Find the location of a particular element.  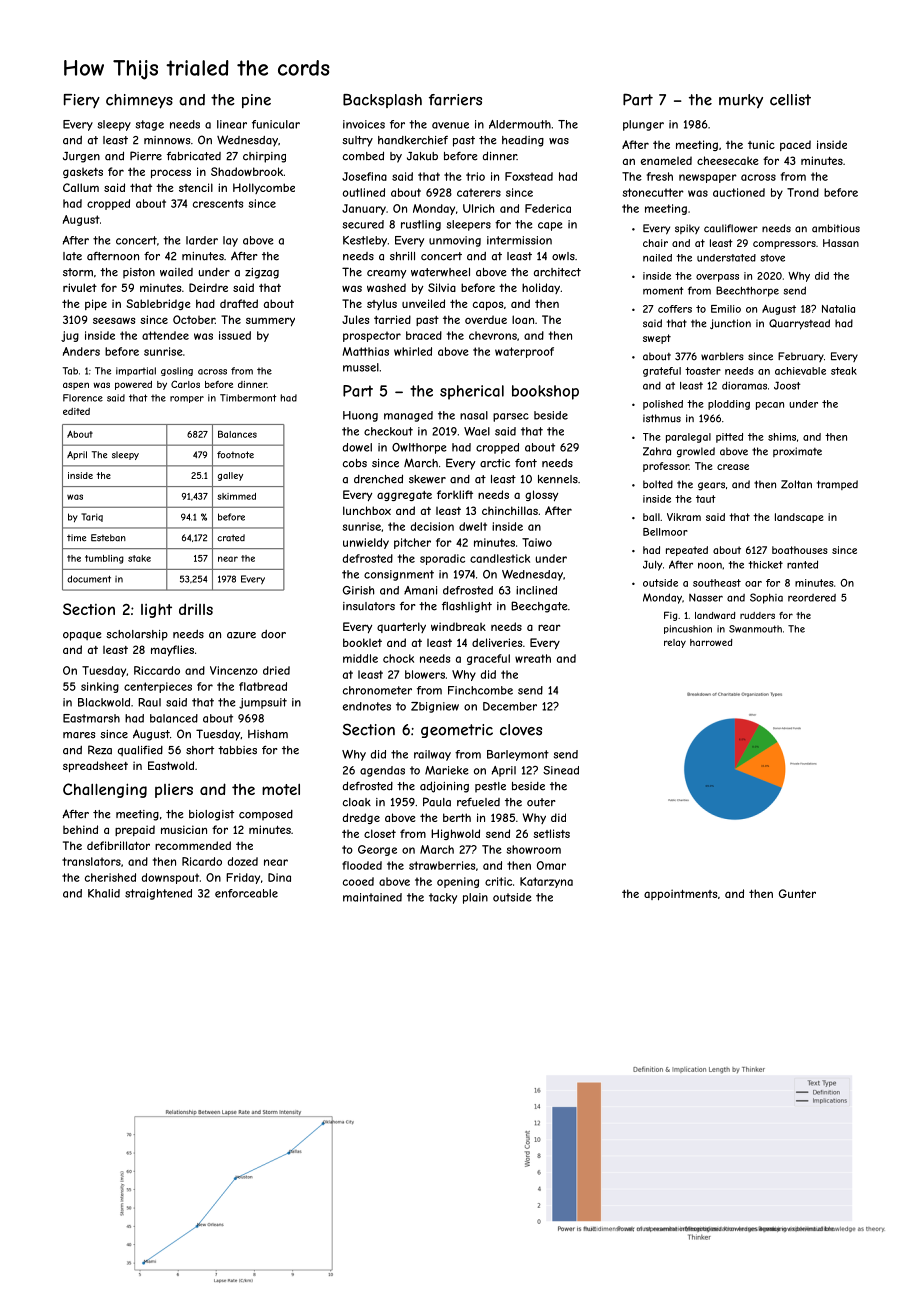

Fiery is located at coordinates (82, 101).
